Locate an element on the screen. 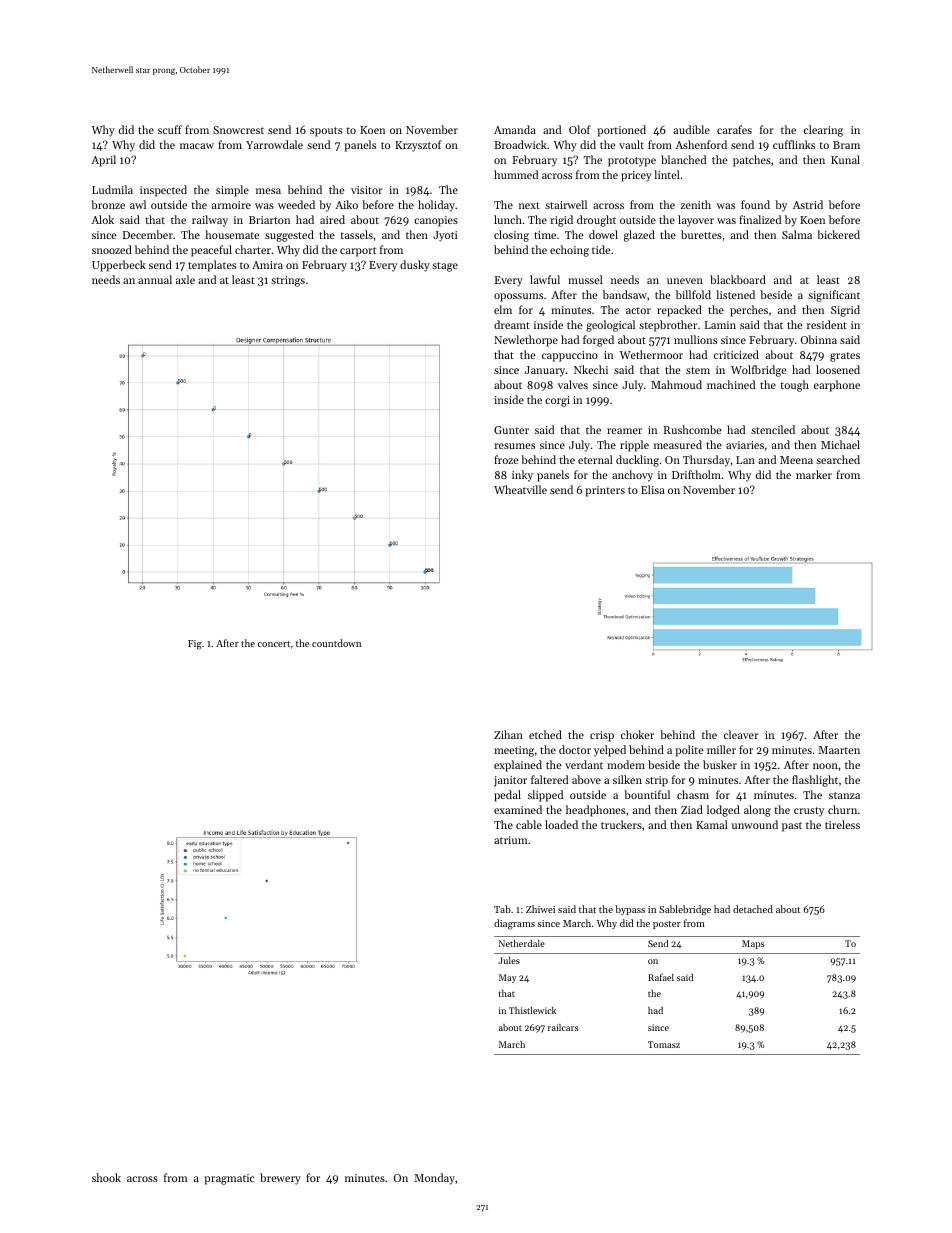 The height and width of the screenshot is (1233, 952). shook is located at coordinates (106, 1177).
